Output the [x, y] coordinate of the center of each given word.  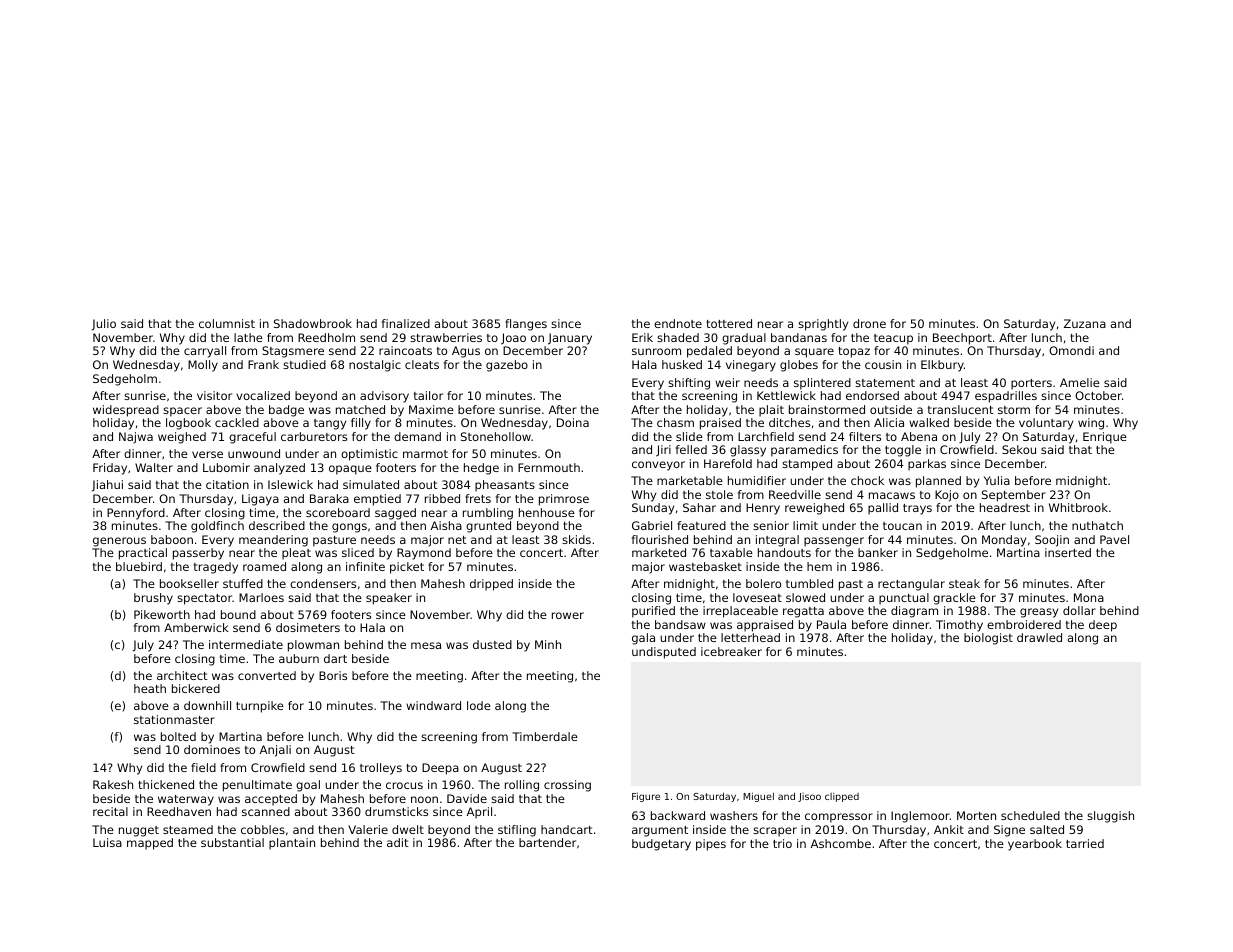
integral [777, 541]
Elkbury [942, 366]
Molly [203, 366]
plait [771, 411]
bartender [547, 842]
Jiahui [107, 486]
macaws [892, 495]
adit [398, 842]
